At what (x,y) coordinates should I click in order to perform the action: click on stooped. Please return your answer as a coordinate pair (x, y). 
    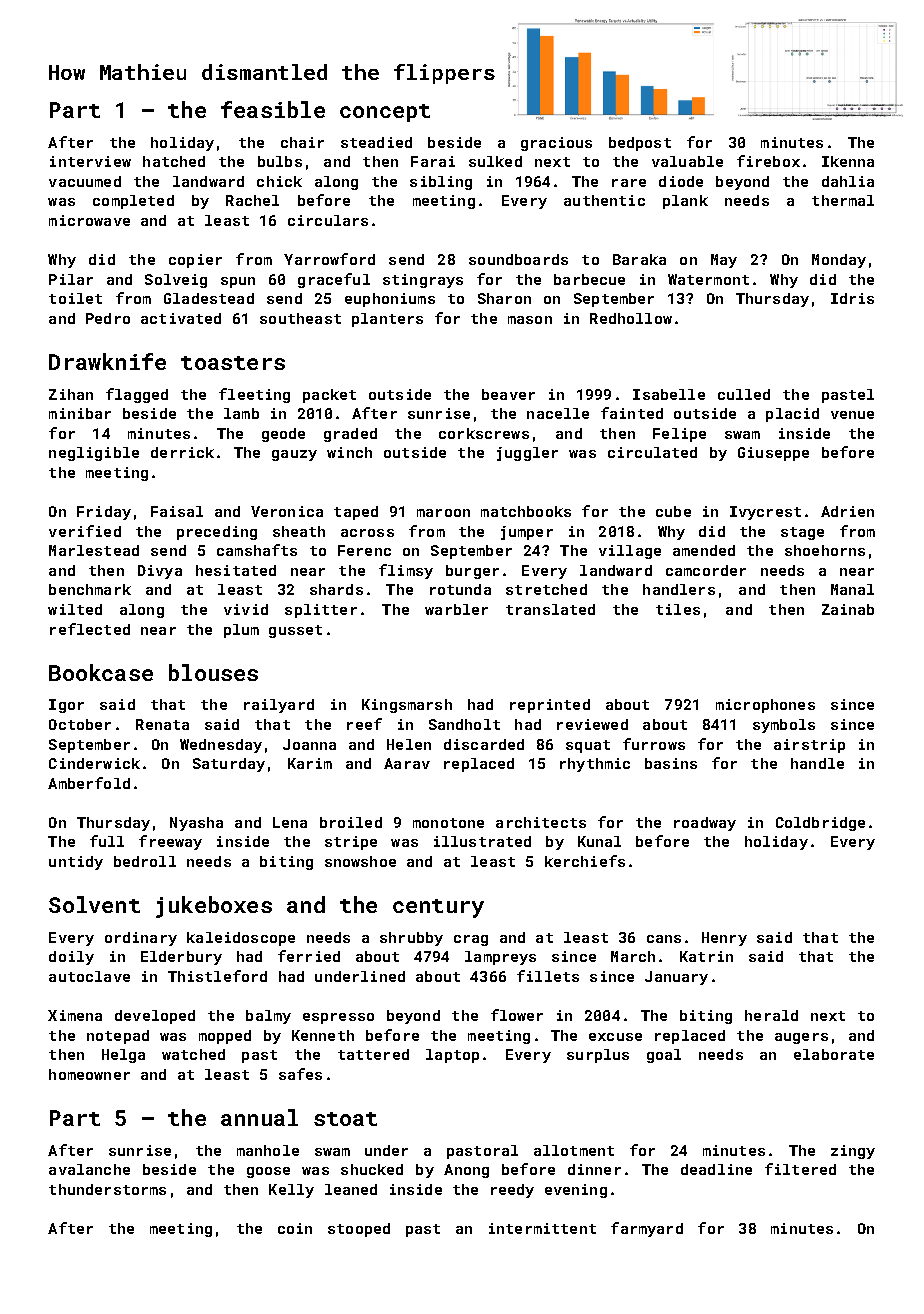
    Looking at the image, I should click on (359, 1230).
